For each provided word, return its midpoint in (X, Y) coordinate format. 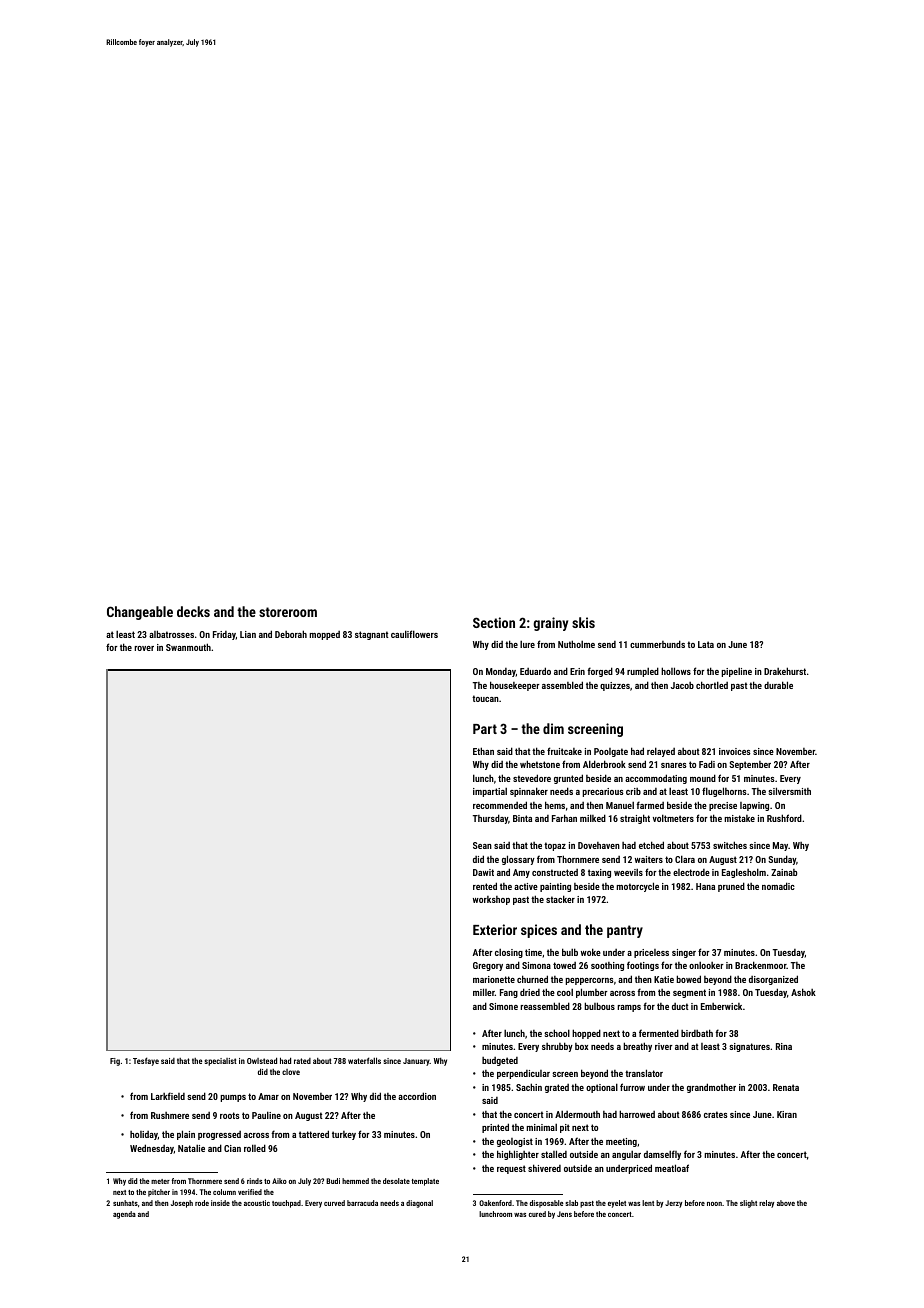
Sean (482, 845)
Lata (706, 644)
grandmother (711, 1088)
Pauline (266, 1115)
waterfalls (364, 1060)
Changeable (140, 613)
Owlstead (262, 1060)
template (425, 1182)
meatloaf (672, 1168)
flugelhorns (724, 792)
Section (494, 622)
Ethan (483, 751)
